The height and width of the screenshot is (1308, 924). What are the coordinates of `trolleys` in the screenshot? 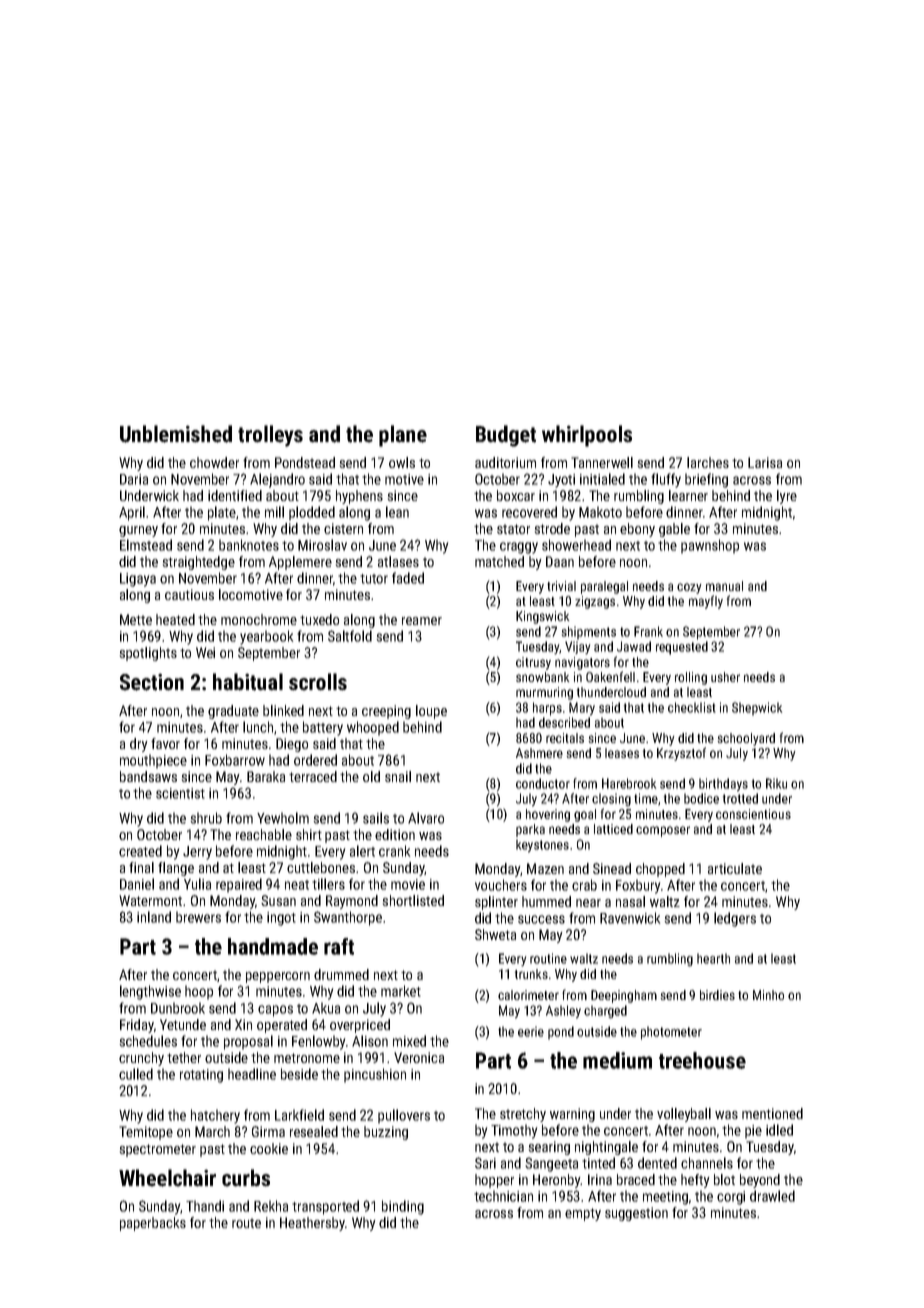 It's located at (270, 436).
